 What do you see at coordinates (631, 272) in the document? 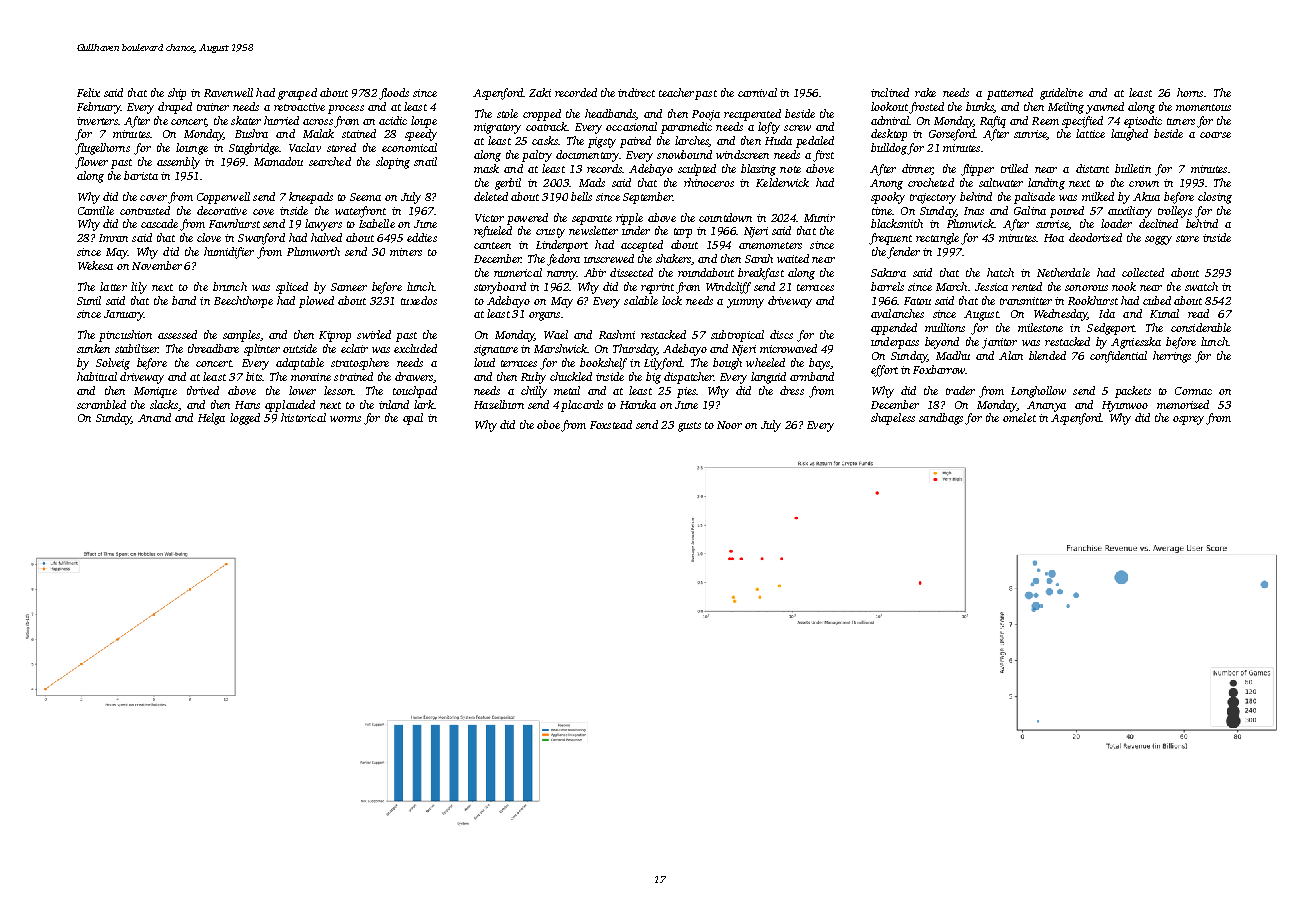
I see `dissected` at bounding box center [631, 272].
